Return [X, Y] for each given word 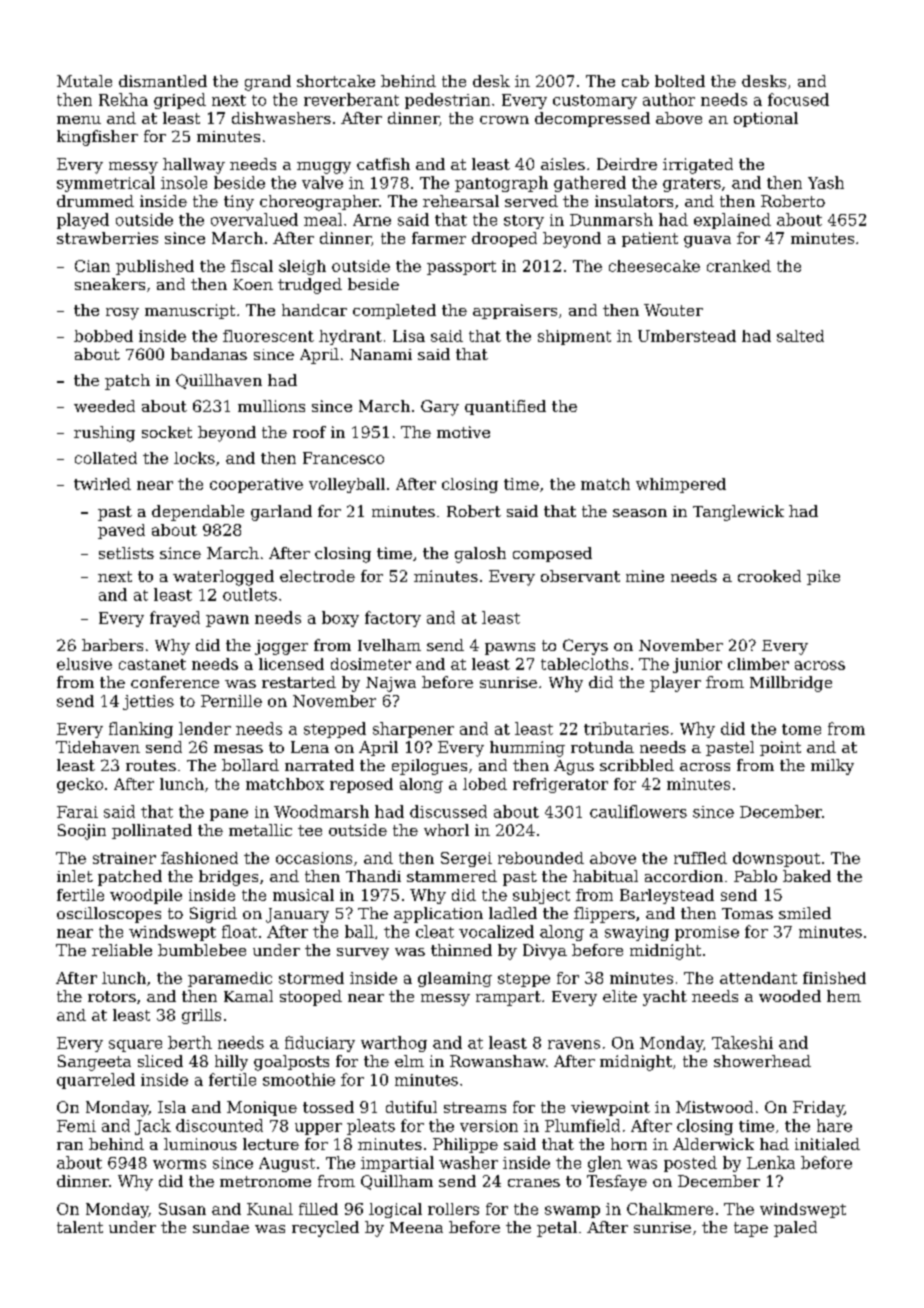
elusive [84, 664]
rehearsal [461, 201]
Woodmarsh [321, 811]
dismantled [163, 81]
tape [751, 1229]
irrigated [698, 166]
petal [557, 1229]
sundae [221, 1227]
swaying [637, 933]
